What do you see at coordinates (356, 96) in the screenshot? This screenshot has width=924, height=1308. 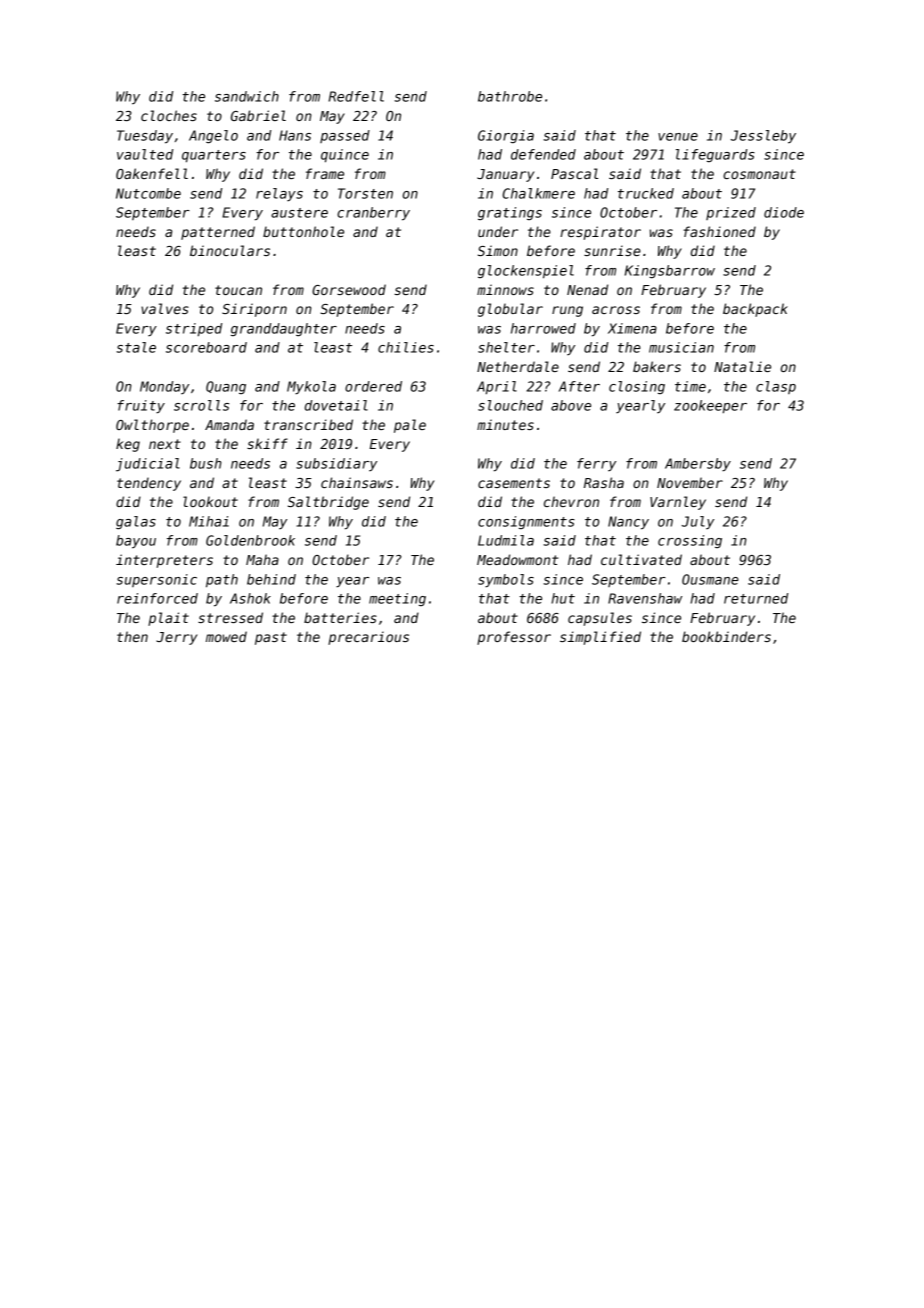 I see `Redfell` at bounding box center [356, 96].
